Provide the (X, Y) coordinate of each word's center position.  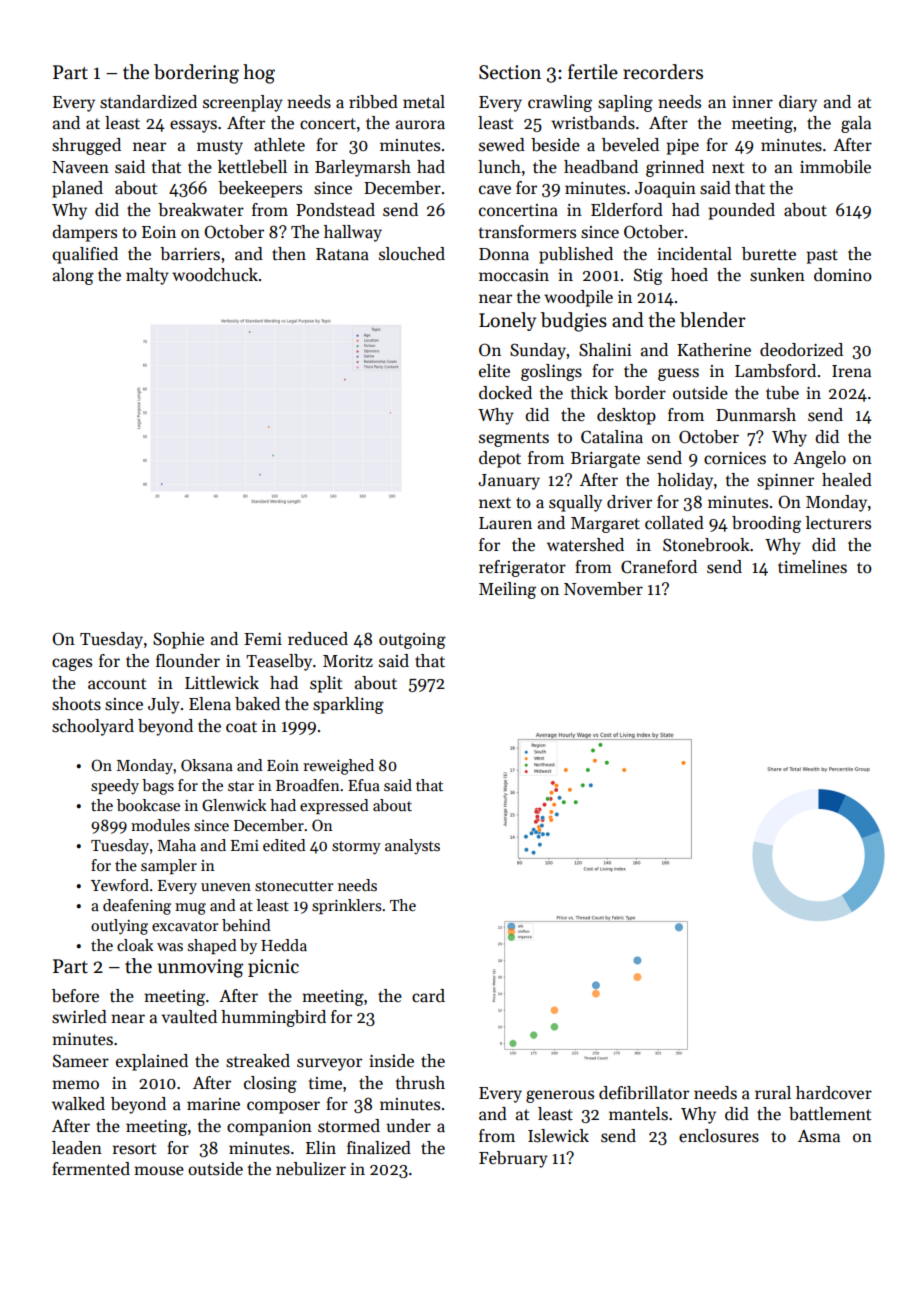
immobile (835, 167)
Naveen (80, 167)
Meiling (507, 590)
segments (514, 439)
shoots (76, 704)
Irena (851, 371)
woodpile (578, 298)
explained (152, 1062)
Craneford (659, 567)
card (428, 996)
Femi (263, 639)
